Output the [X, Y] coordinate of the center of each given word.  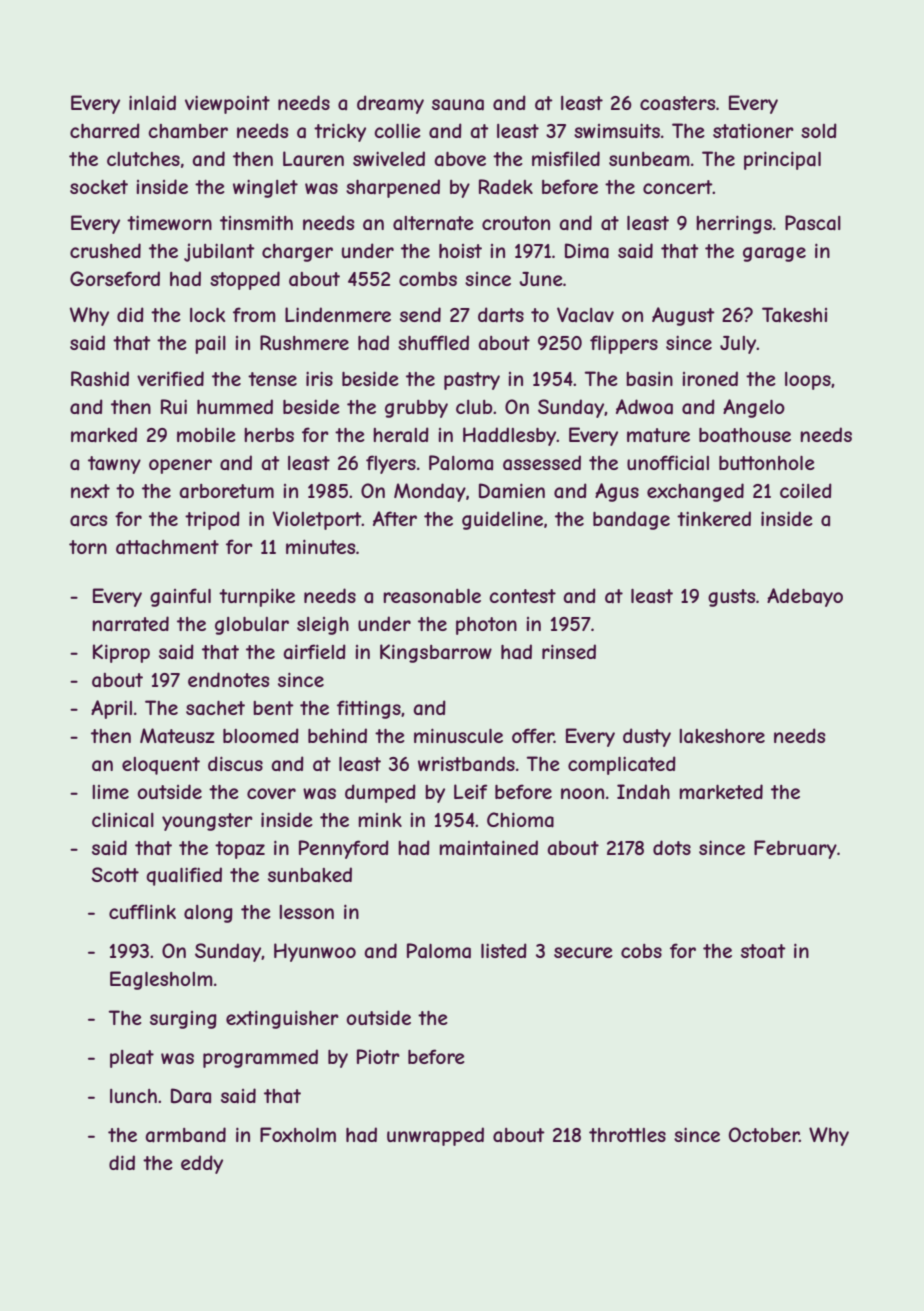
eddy [202, 1164]
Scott [115, 874]
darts [501, 315]
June [541, 279]
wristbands [466, 764]
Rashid [100, 379]
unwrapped [435, 1136]
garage [774, 254]
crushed [105, 250]
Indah [643, 792]
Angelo [754, 408]
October [764, 1134]
